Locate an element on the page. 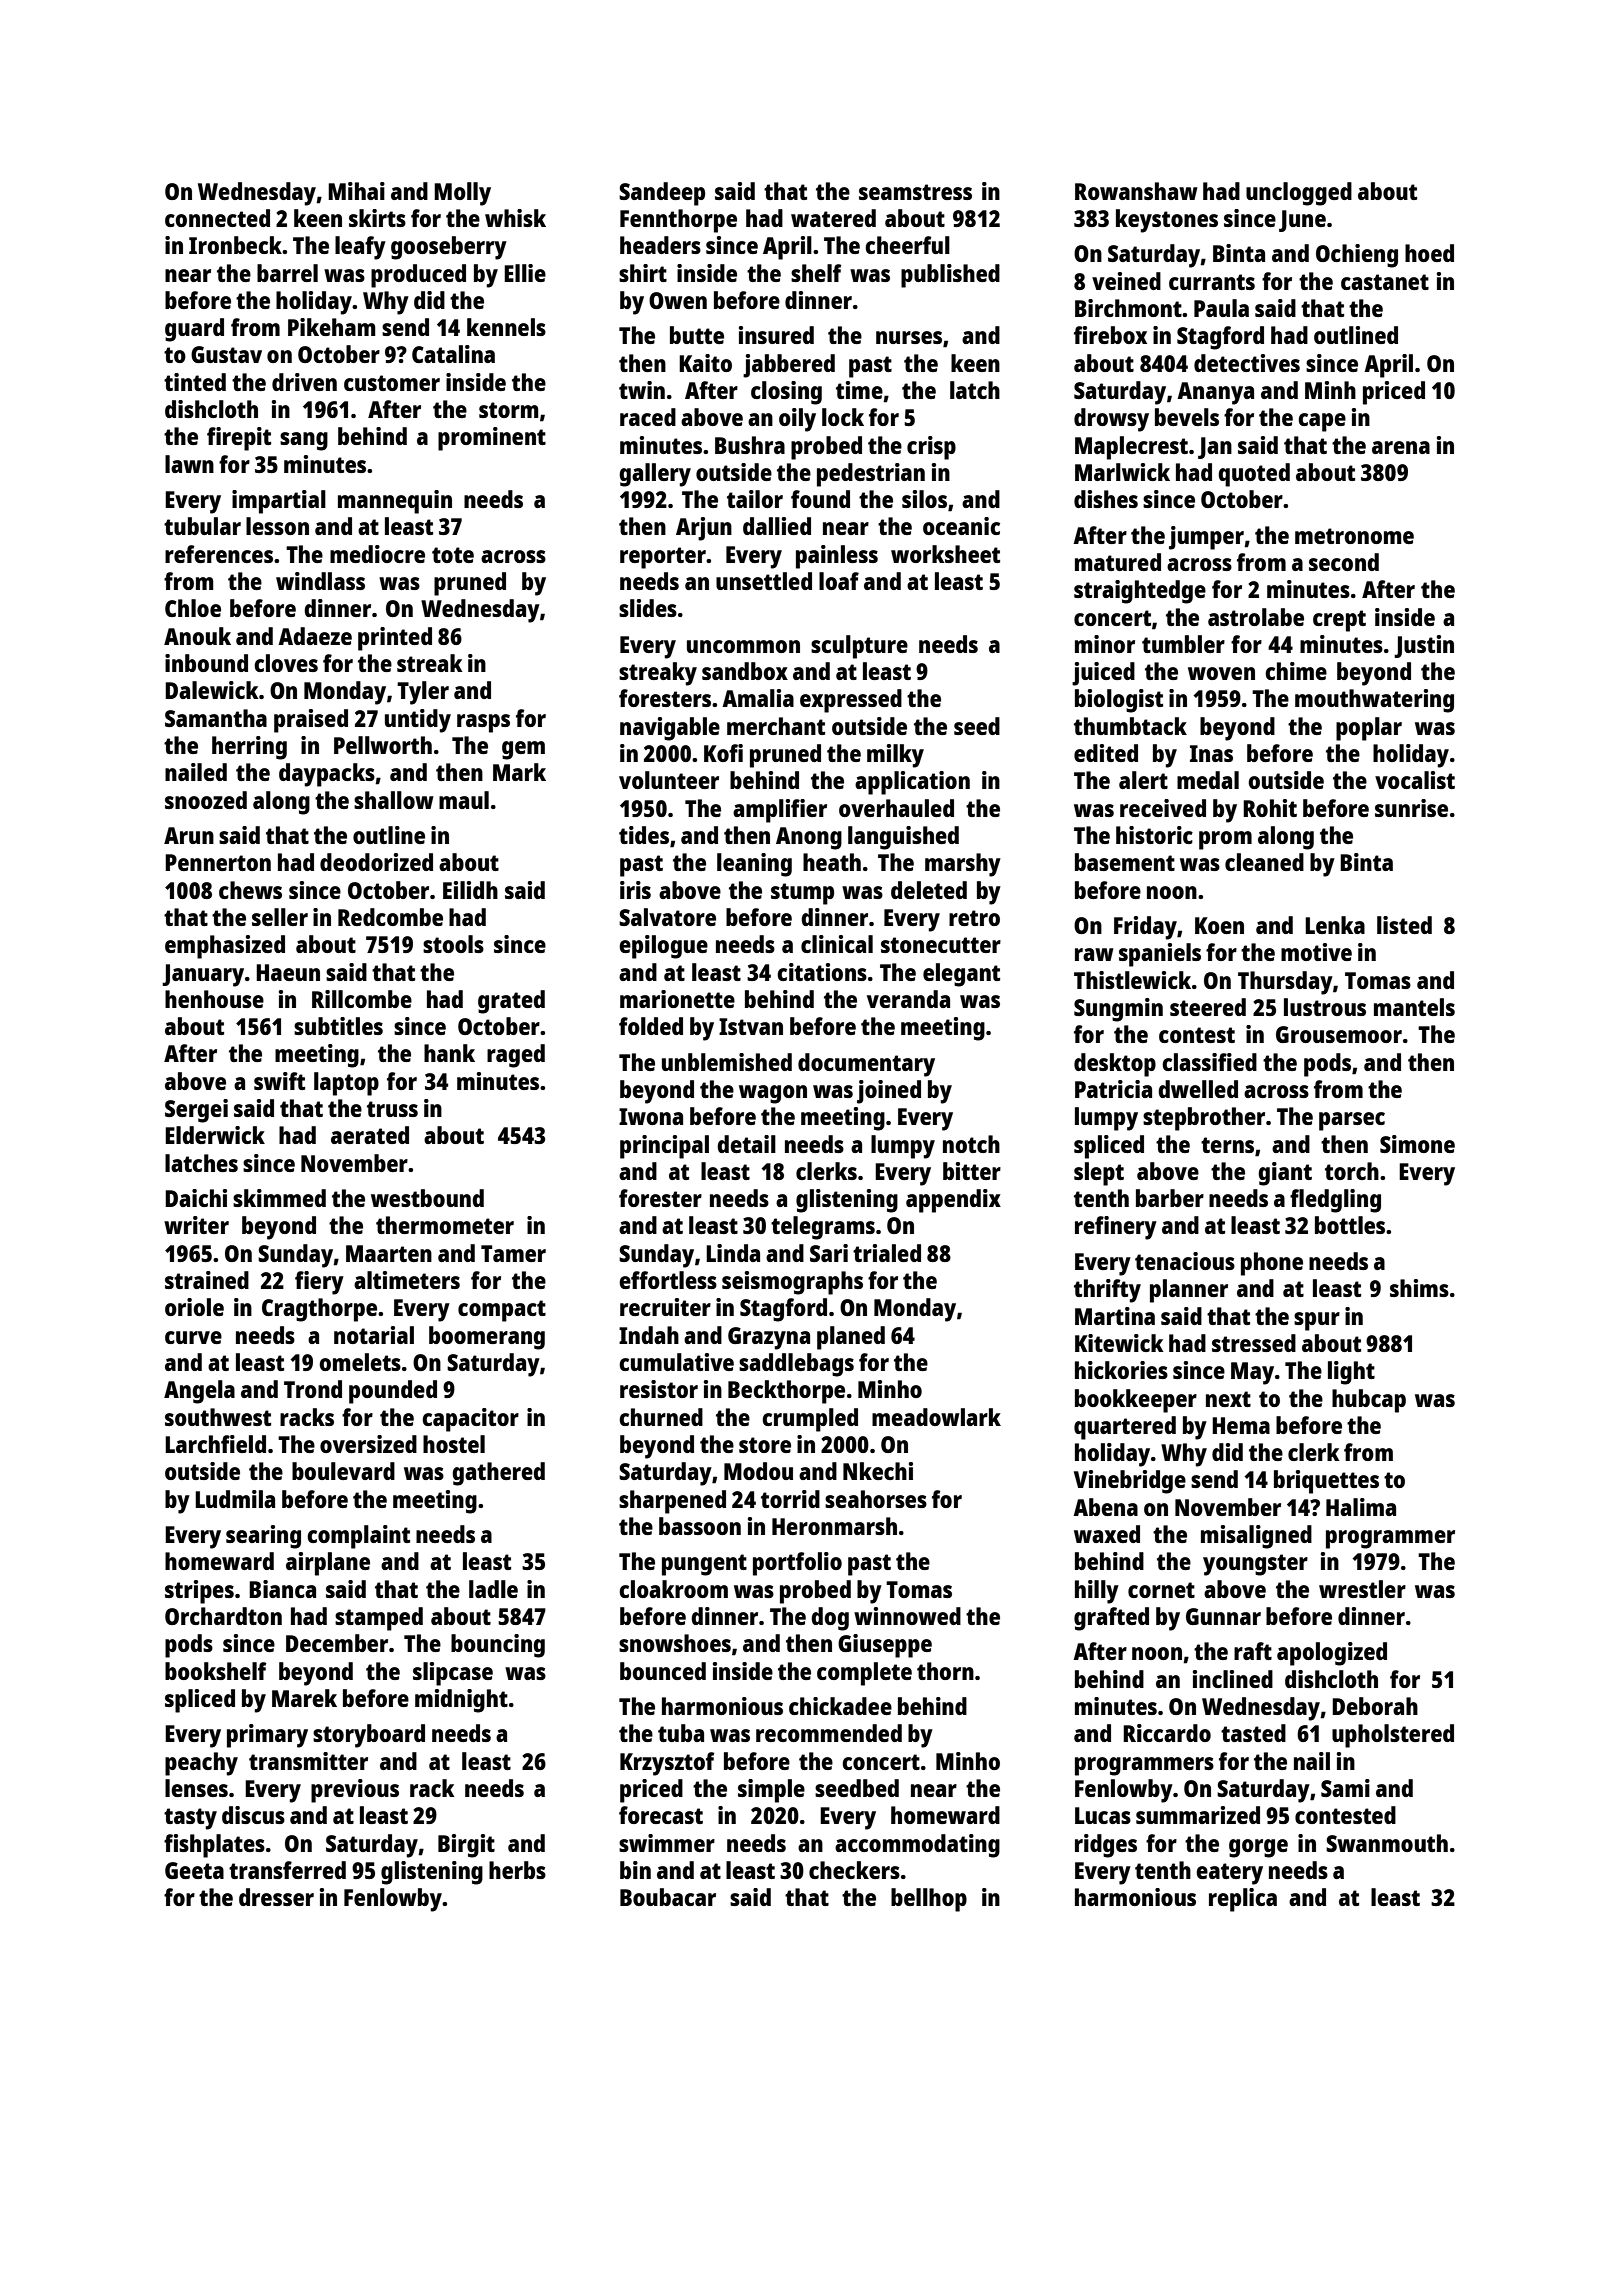 This document has width=1620, height=2292. Marlwick is located at coordinates (1122, 472).
